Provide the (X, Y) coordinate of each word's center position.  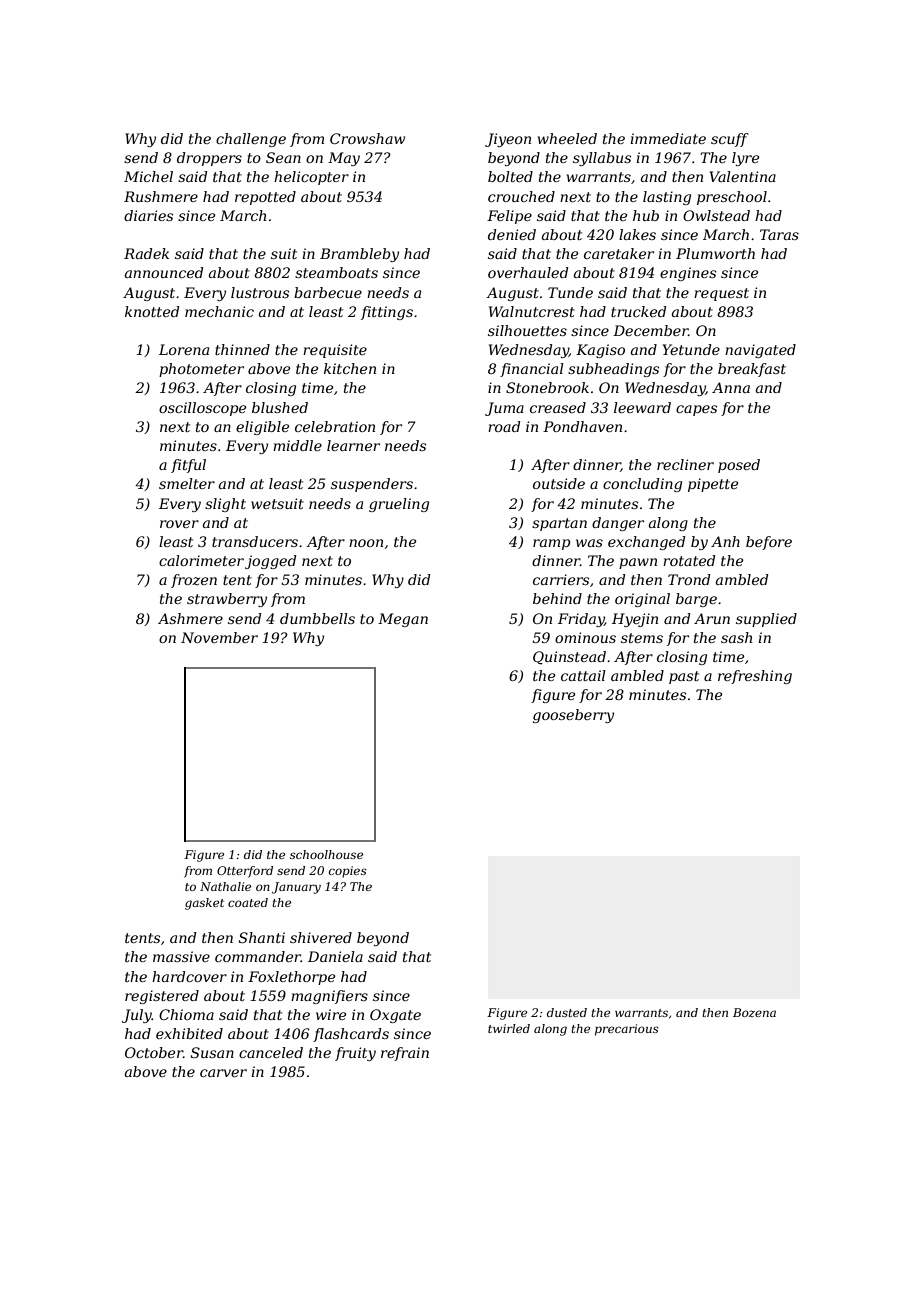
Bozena (754, 1012)
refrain (405, 1054)
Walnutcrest (532, 311)
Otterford (245, 872)
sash (736, 637)
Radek (146, 253)
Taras (779, 234)
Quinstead (569, 658)
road (504, 426)
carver (223, 1073)
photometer (201, 370)
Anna (731, 387)
